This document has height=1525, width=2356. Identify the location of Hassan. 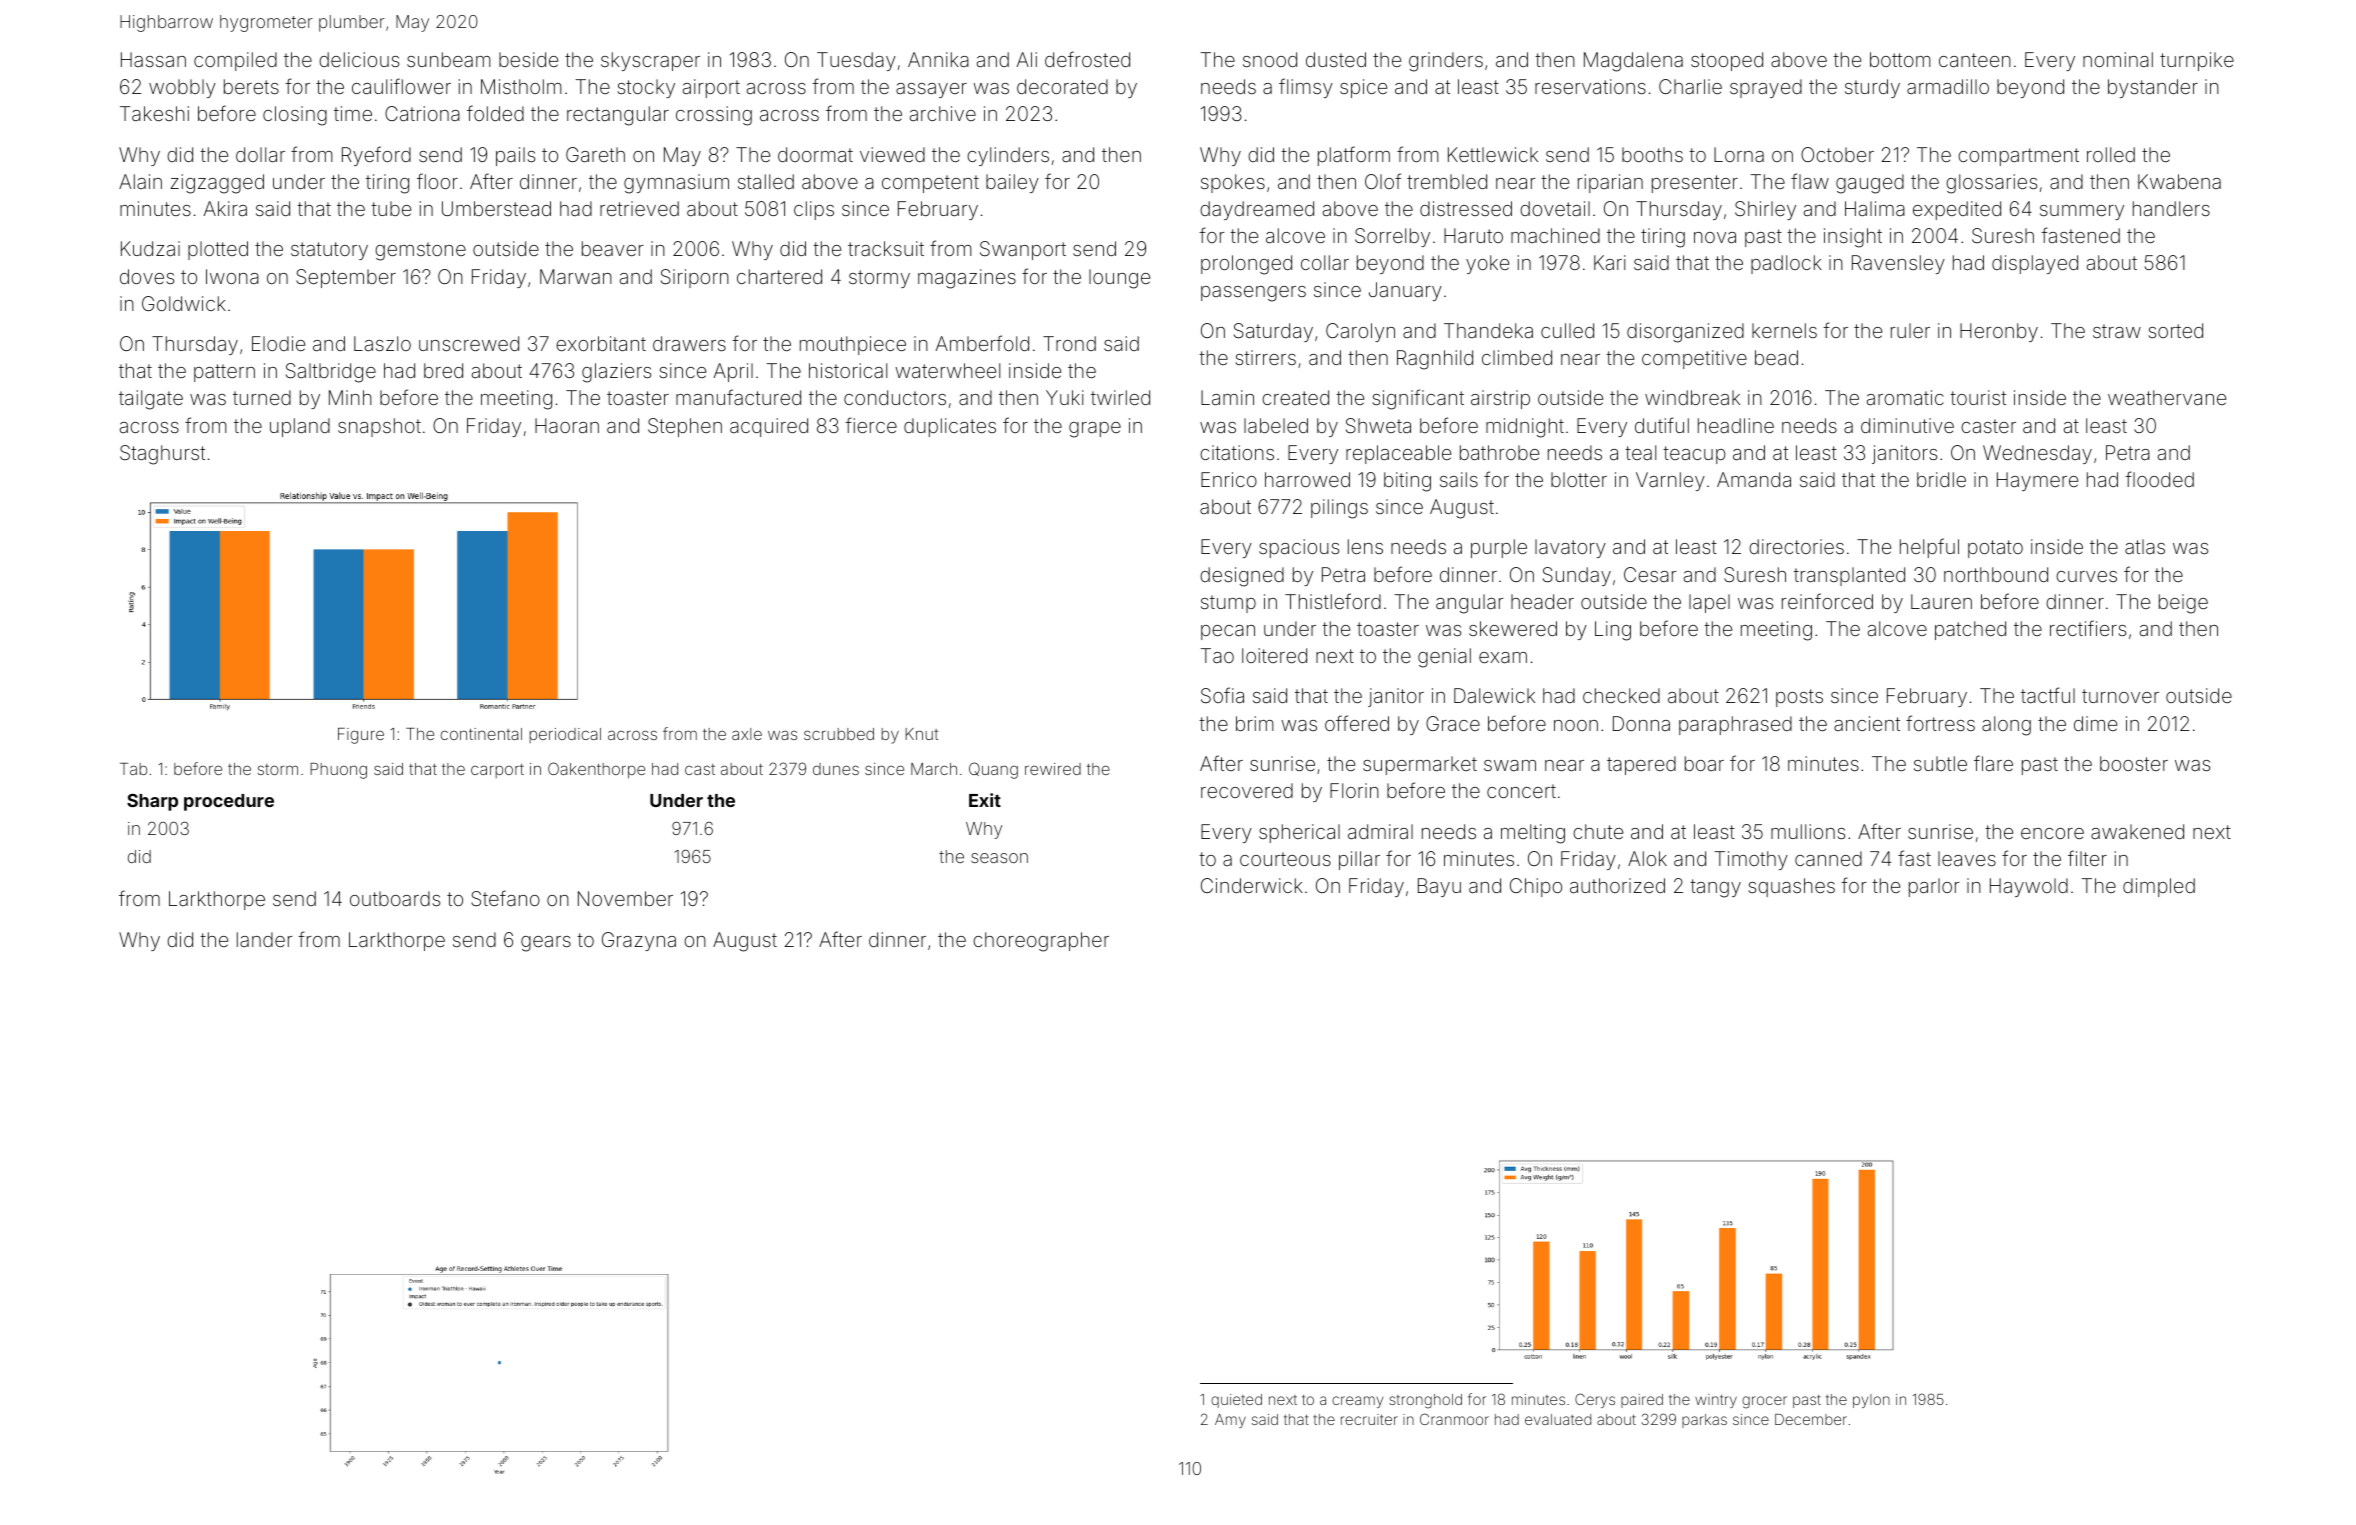
(153, 59).
